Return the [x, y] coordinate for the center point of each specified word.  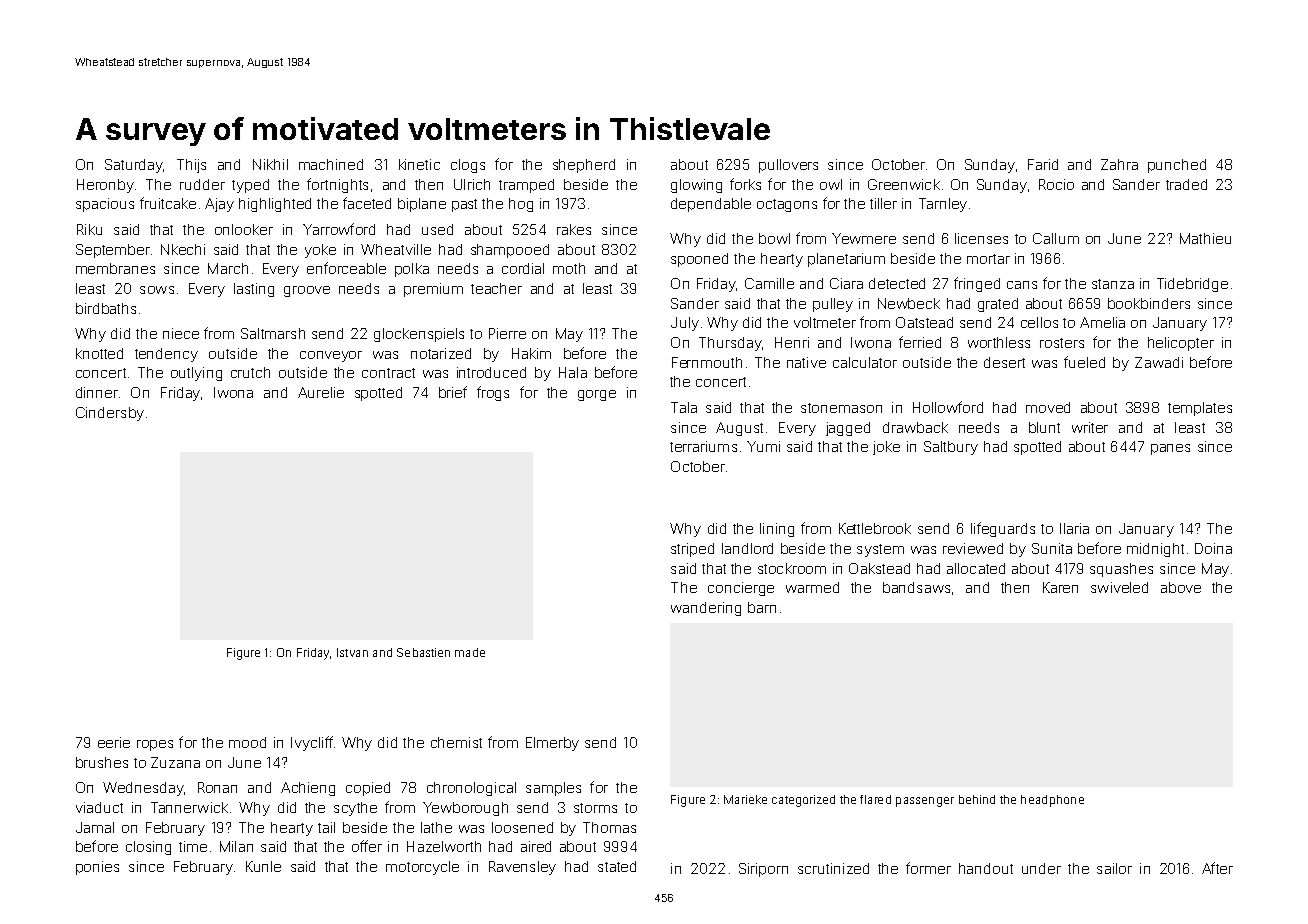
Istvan [352, 652]
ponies [97, 868]
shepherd [584, 166]
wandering [706, 609]
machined [331, 164]
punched [1177, 166]
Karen [1060, 587]
